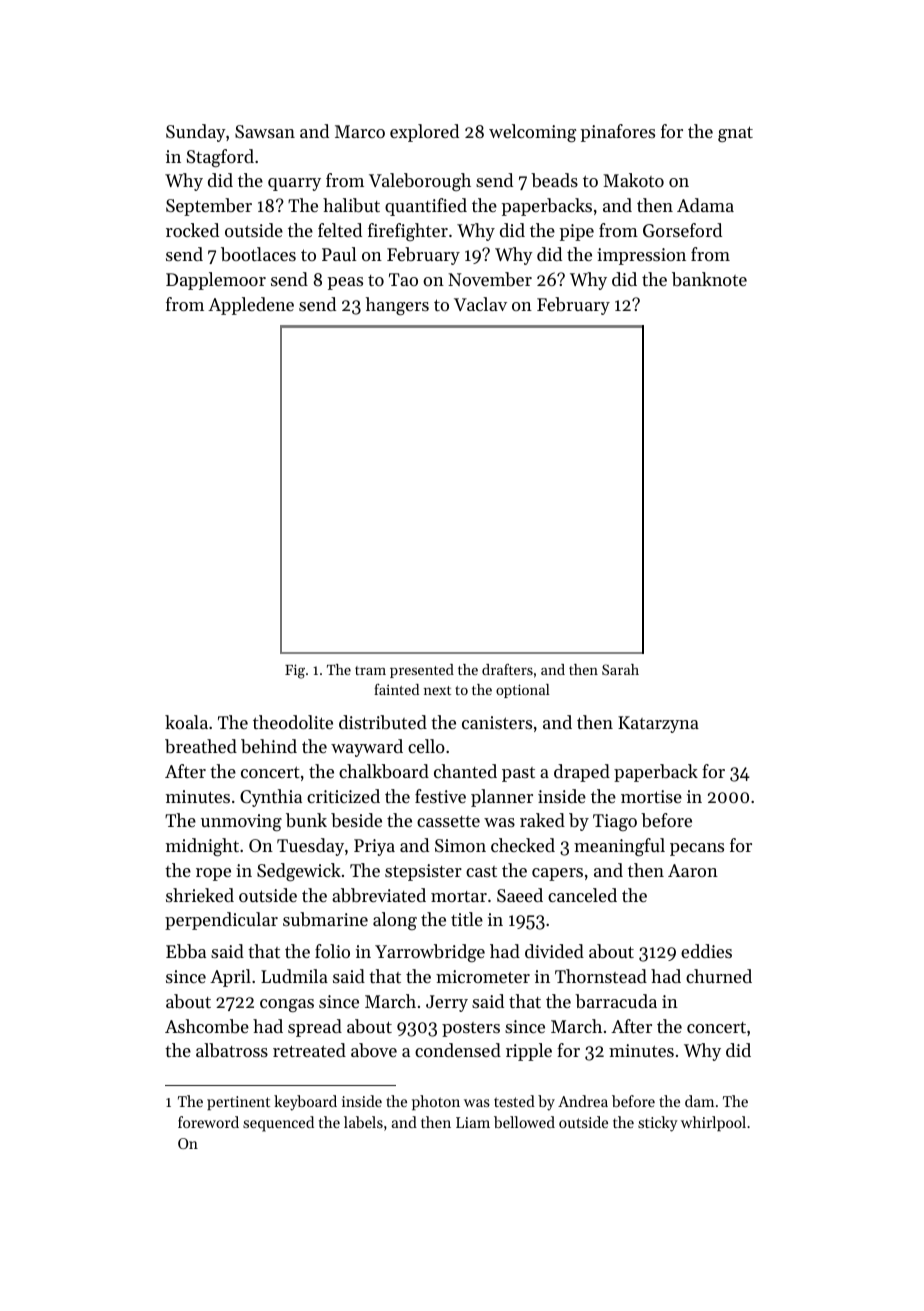 The height and width of the image is (1311, 924). I want to click on welcoming, so click(532, 133).
